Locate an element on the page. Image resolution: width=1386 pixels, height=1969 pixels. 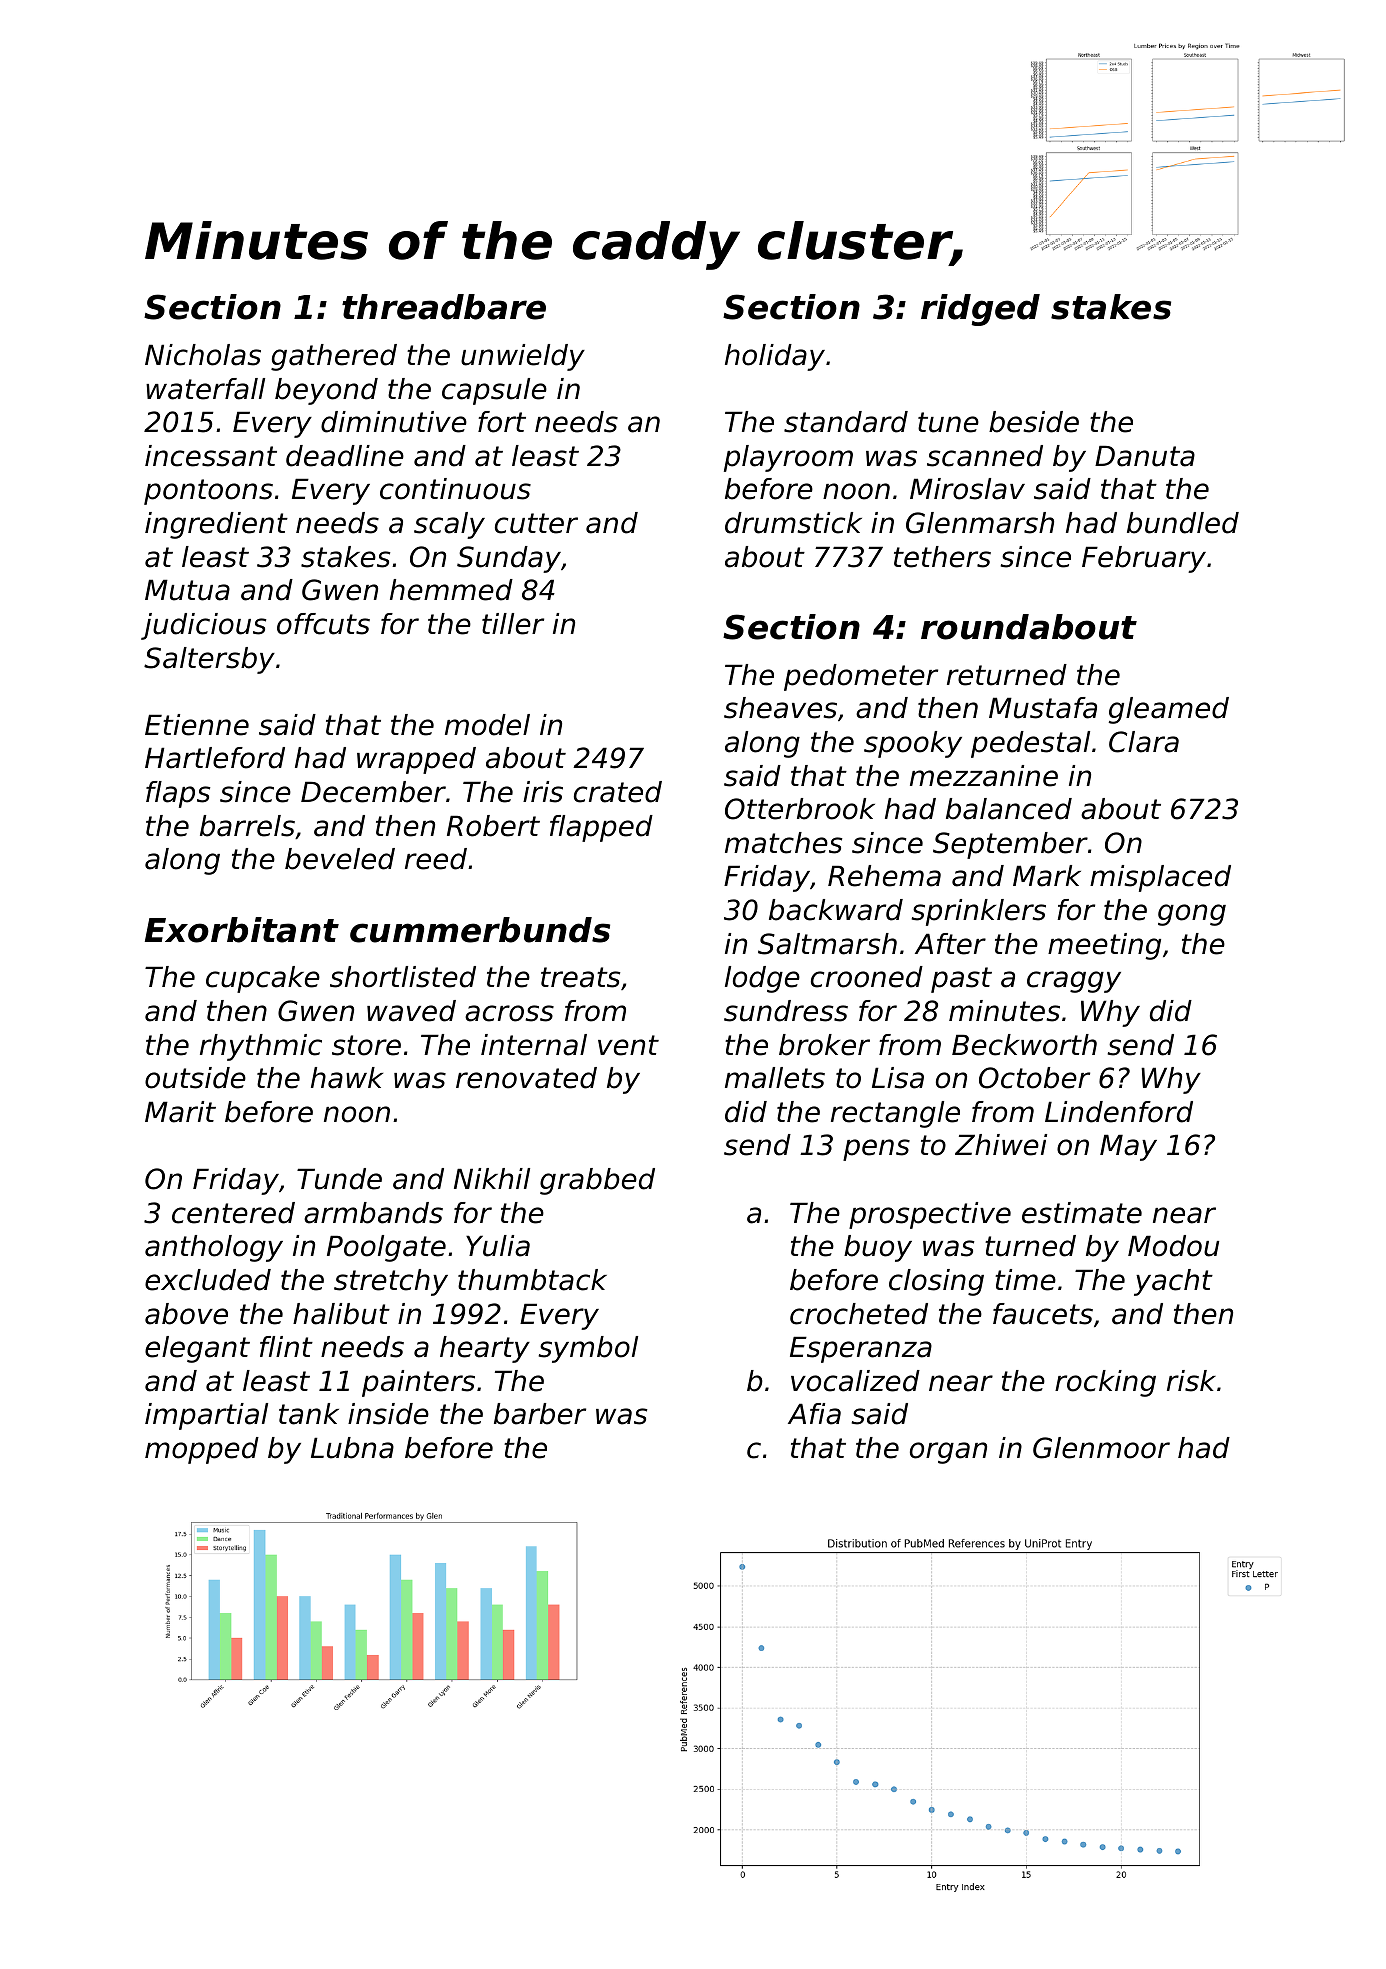
hemmed is located at coordinates (451, 590).
